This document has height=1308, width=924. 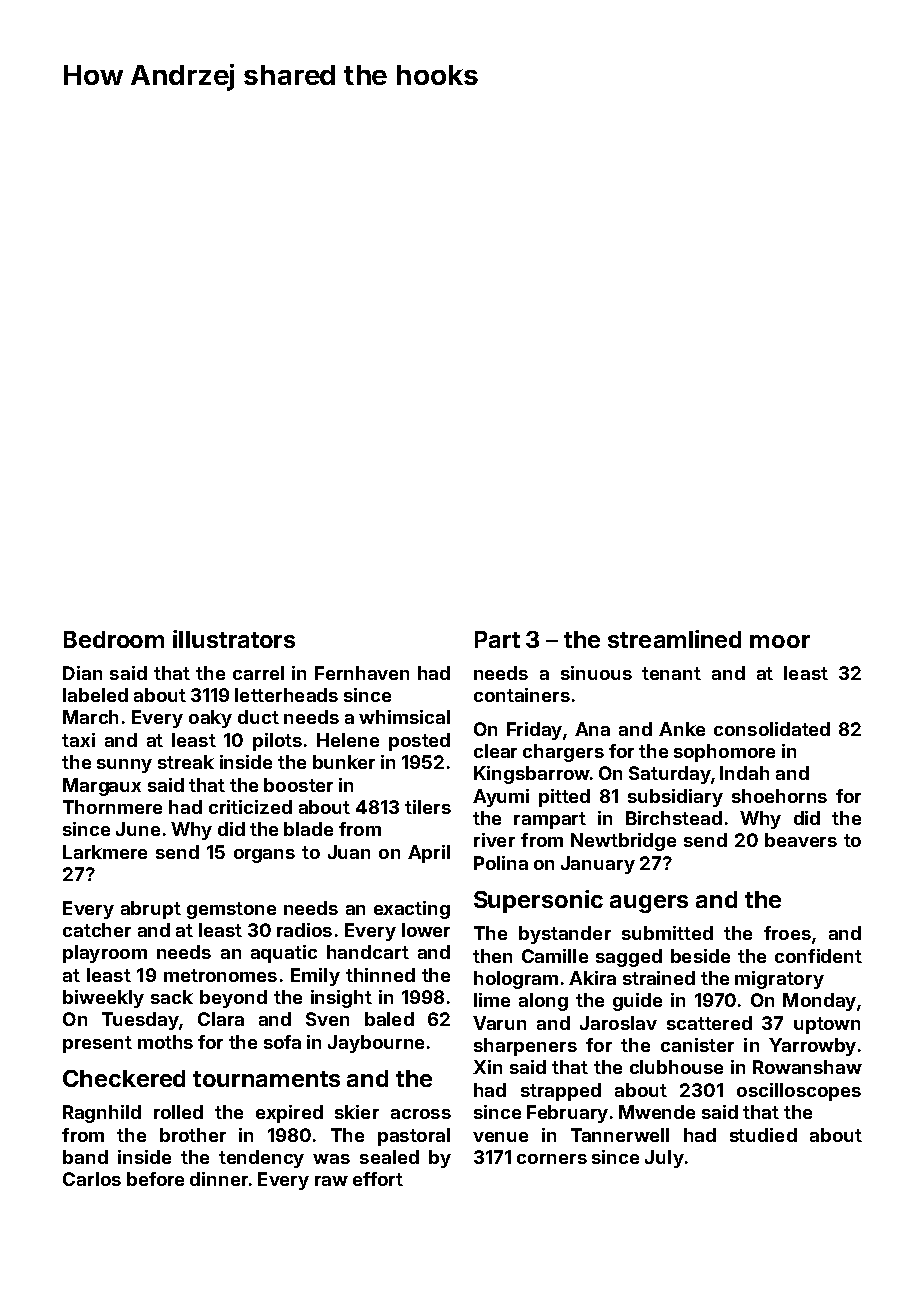 What do you see at coordinates (674, 639) in the document?
I see `streamlined` at bounding box center [674, 639].
